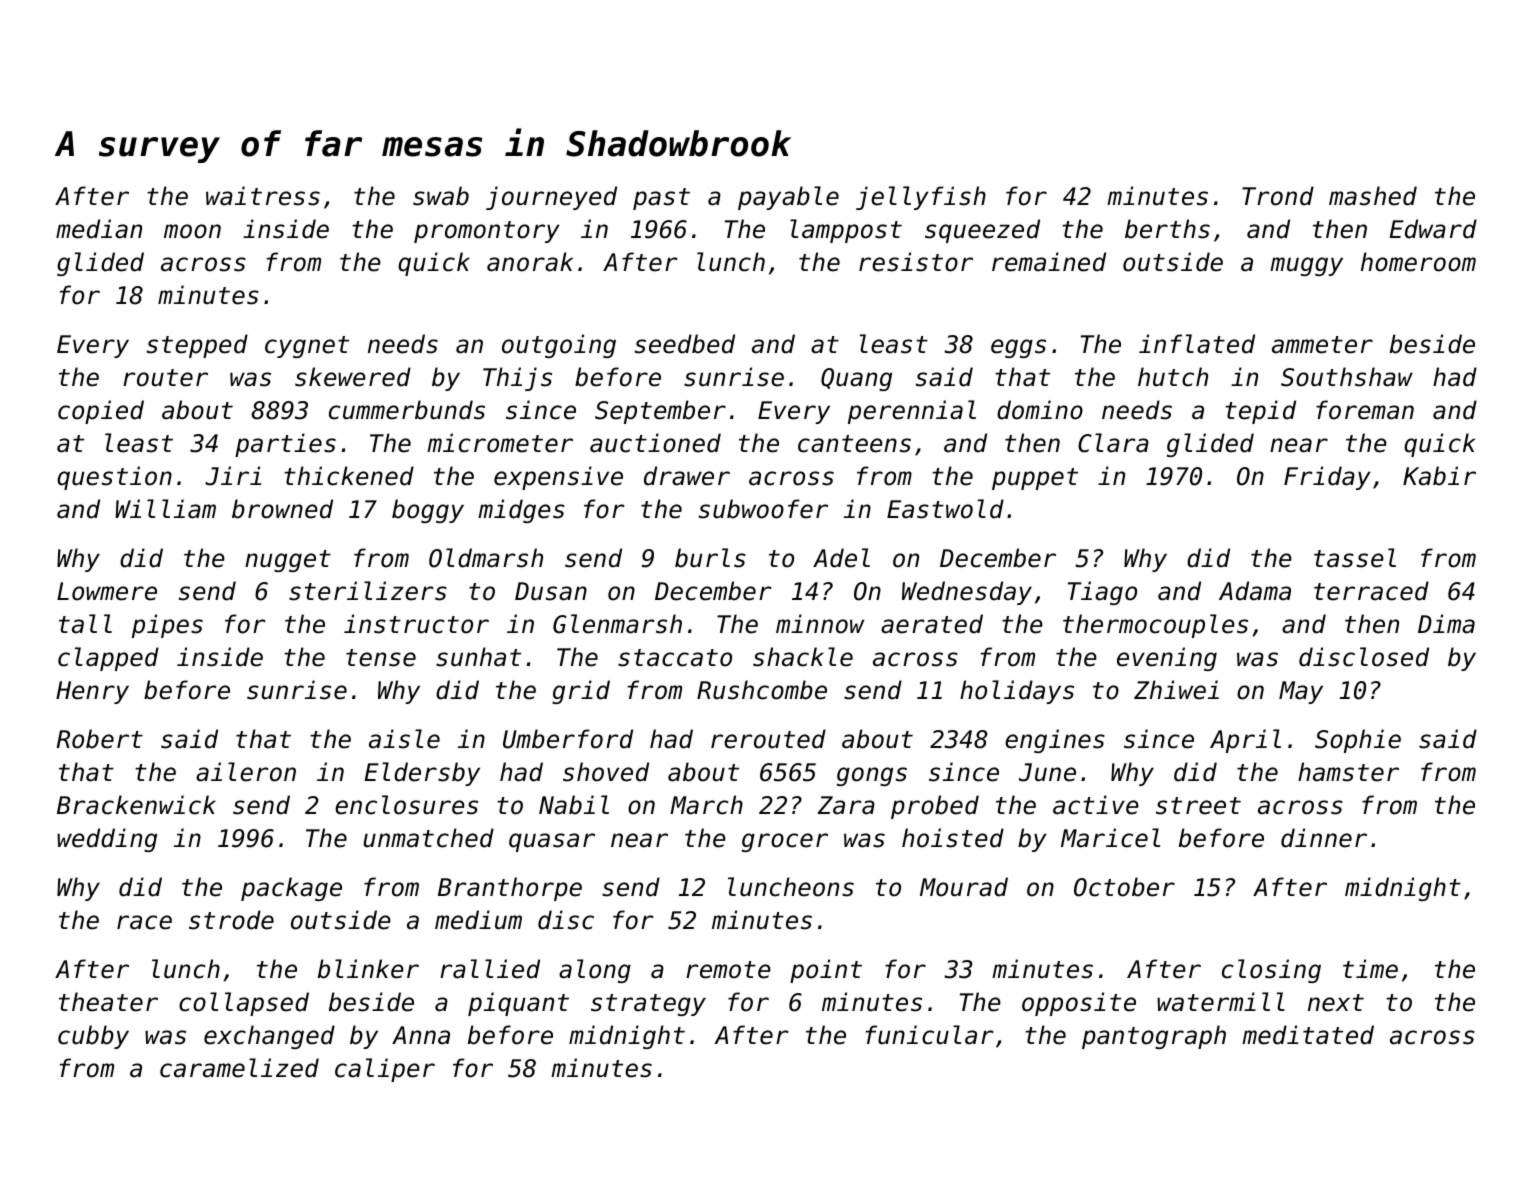  Describe the element at coordinates (841, 558) in the document. I see `Adel` at that location.
